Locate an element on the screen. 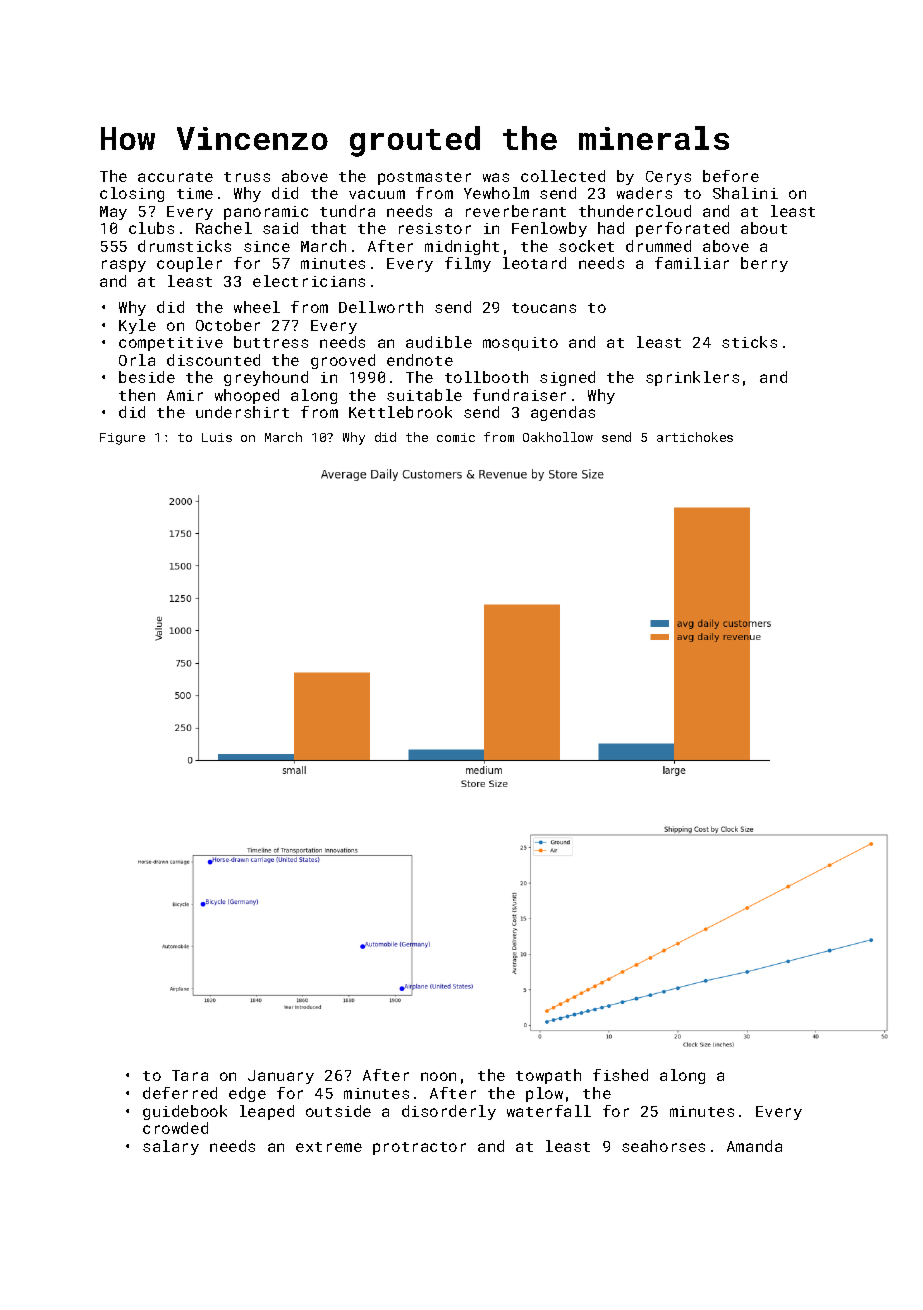  protractor is located at coordinates (419, 1148).
